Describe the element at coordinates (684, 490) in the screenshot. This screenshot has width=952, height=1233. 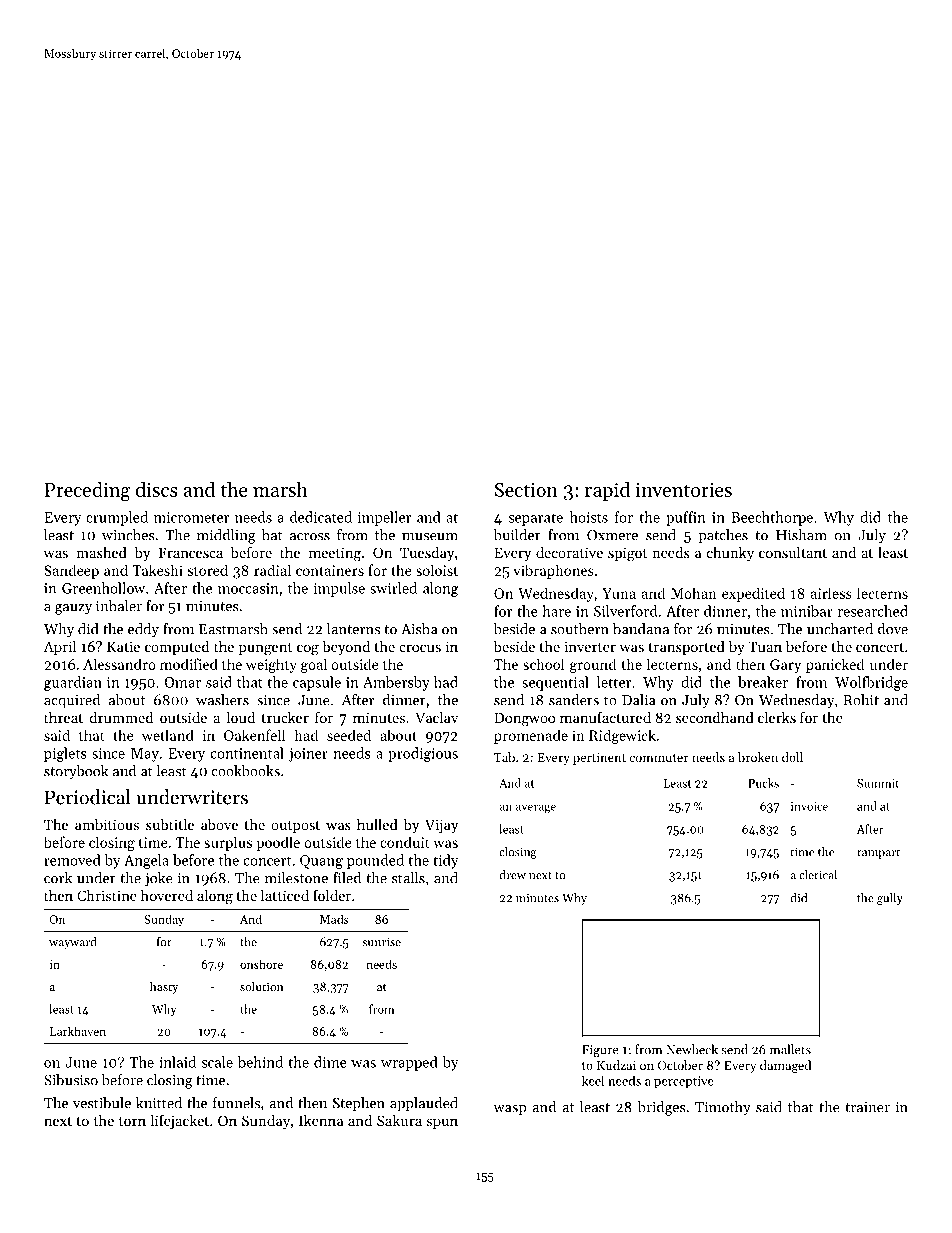
I see `inventories` at that location.
